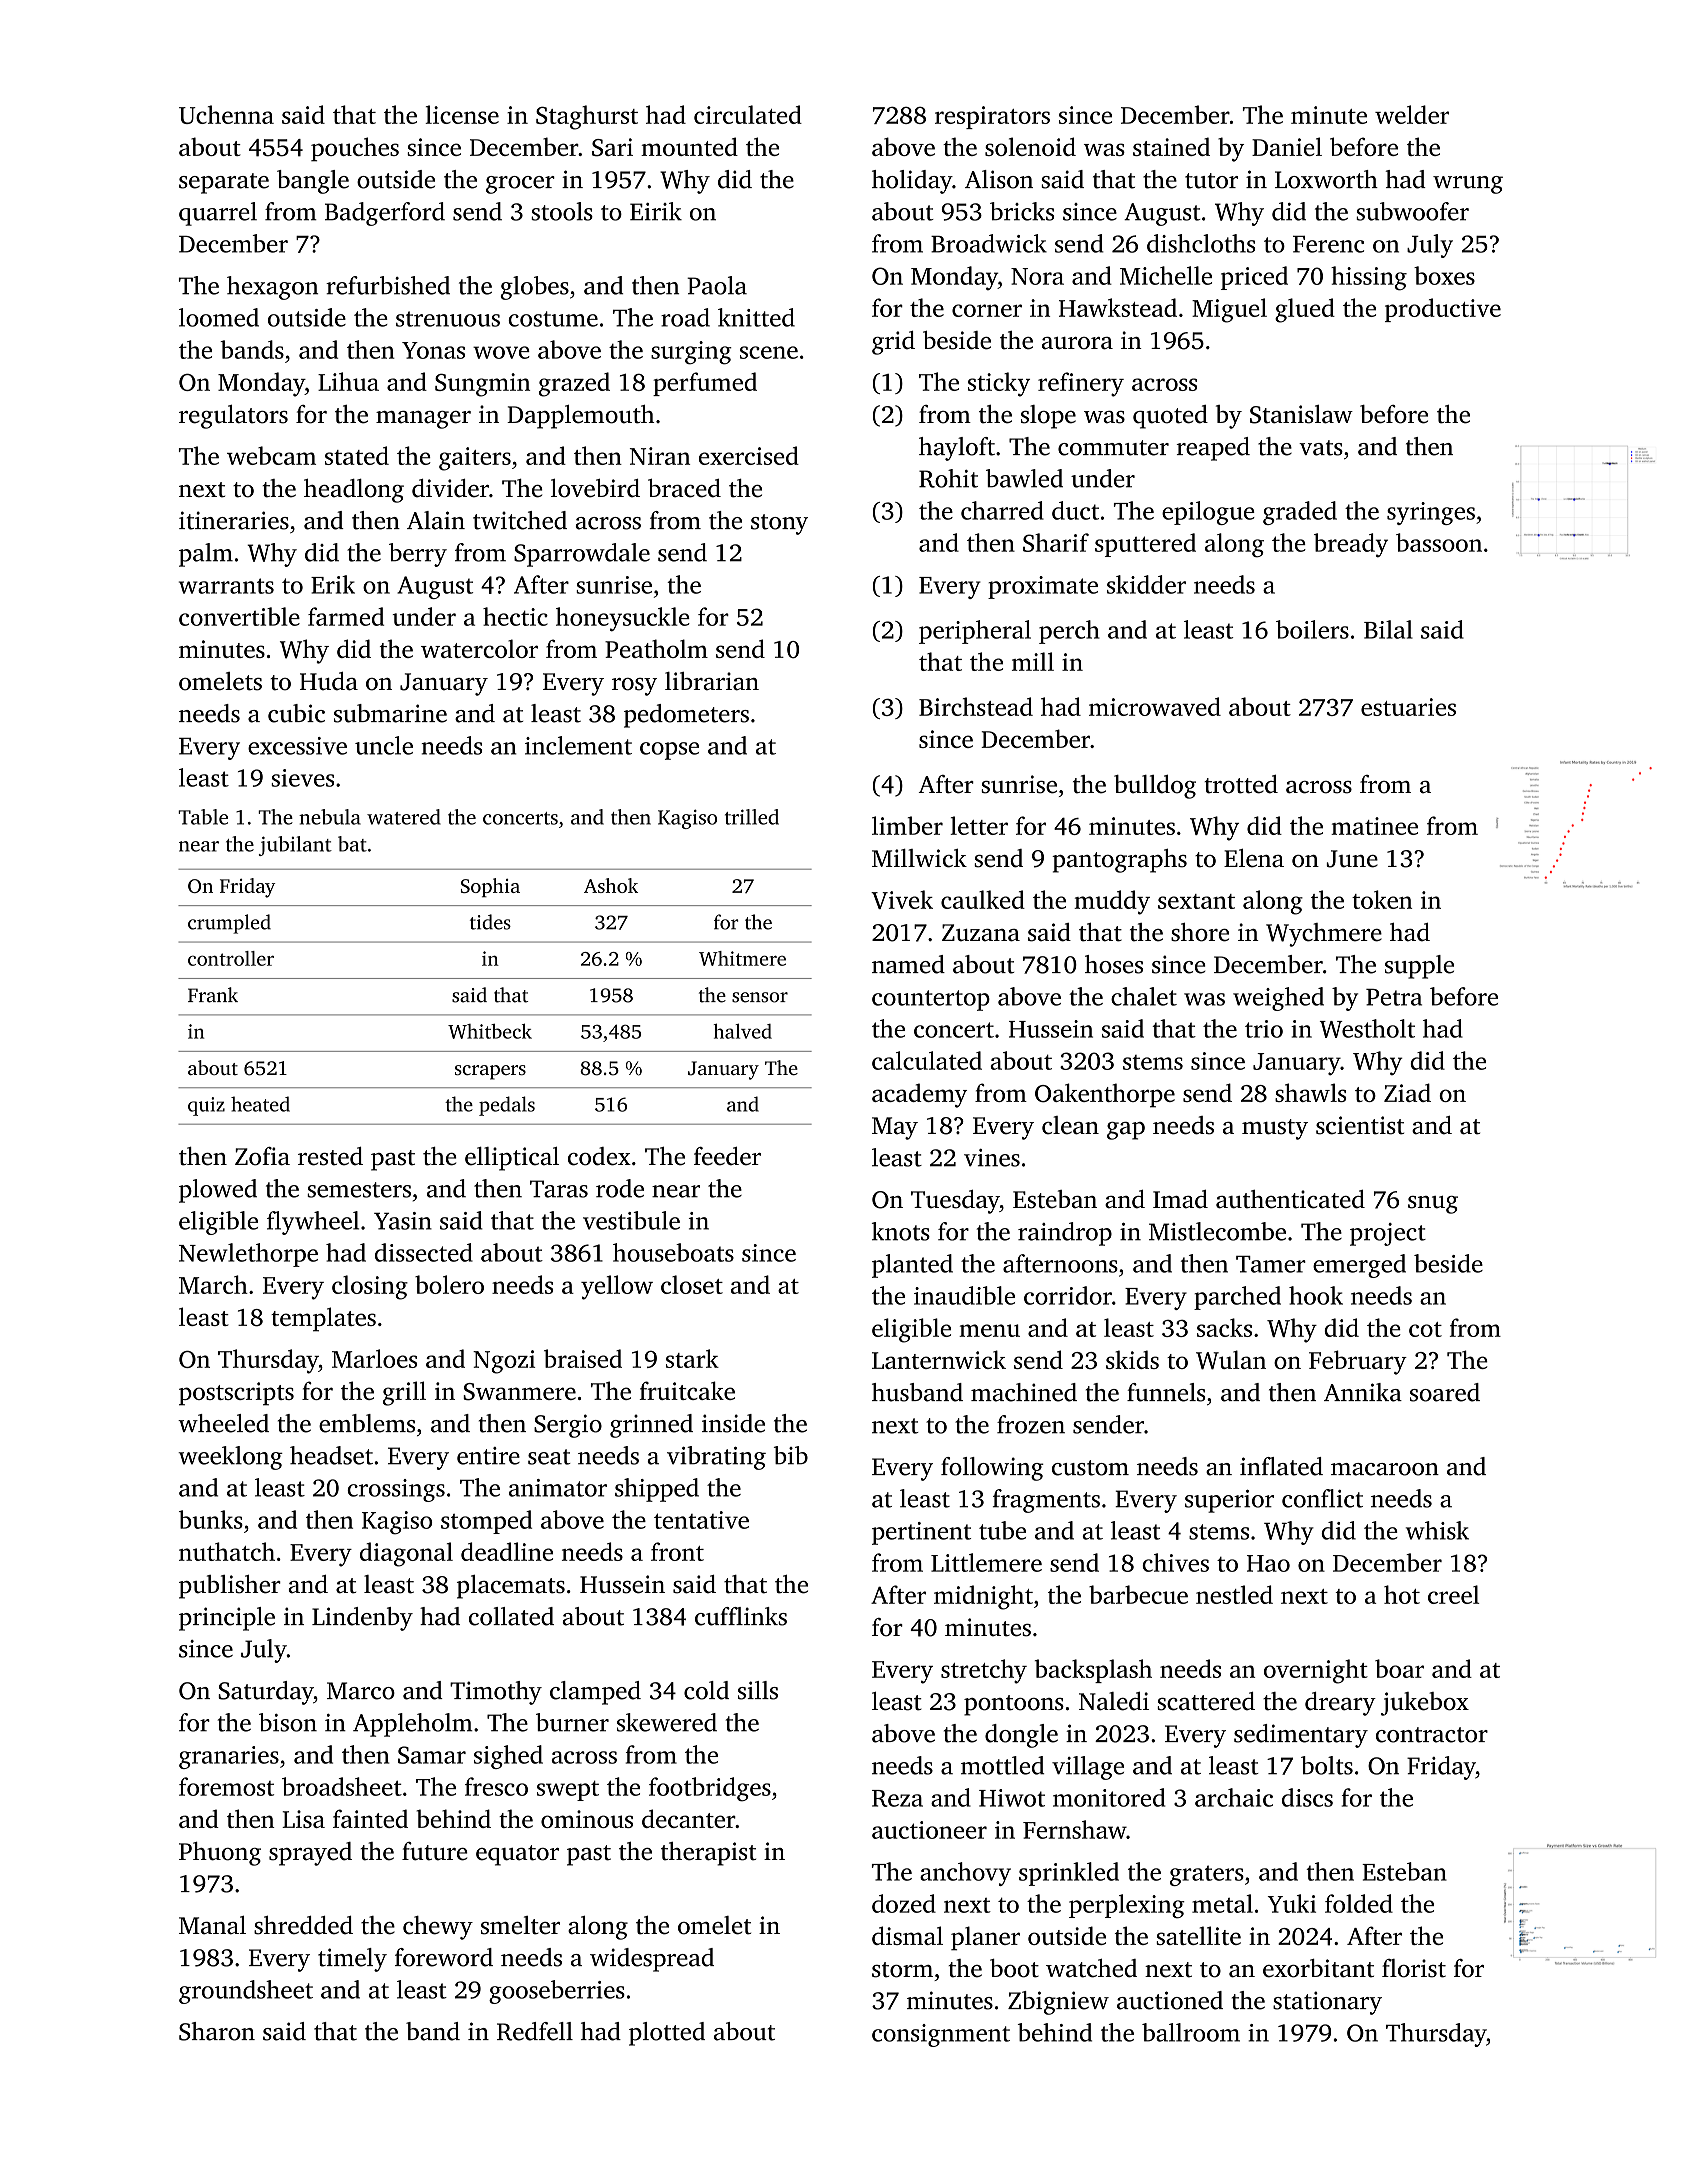 This screenshot has width=1683, height=2178. Describe the element at coordinates (1408, 707) in the screenshot. I see `estuaries` at that location.
